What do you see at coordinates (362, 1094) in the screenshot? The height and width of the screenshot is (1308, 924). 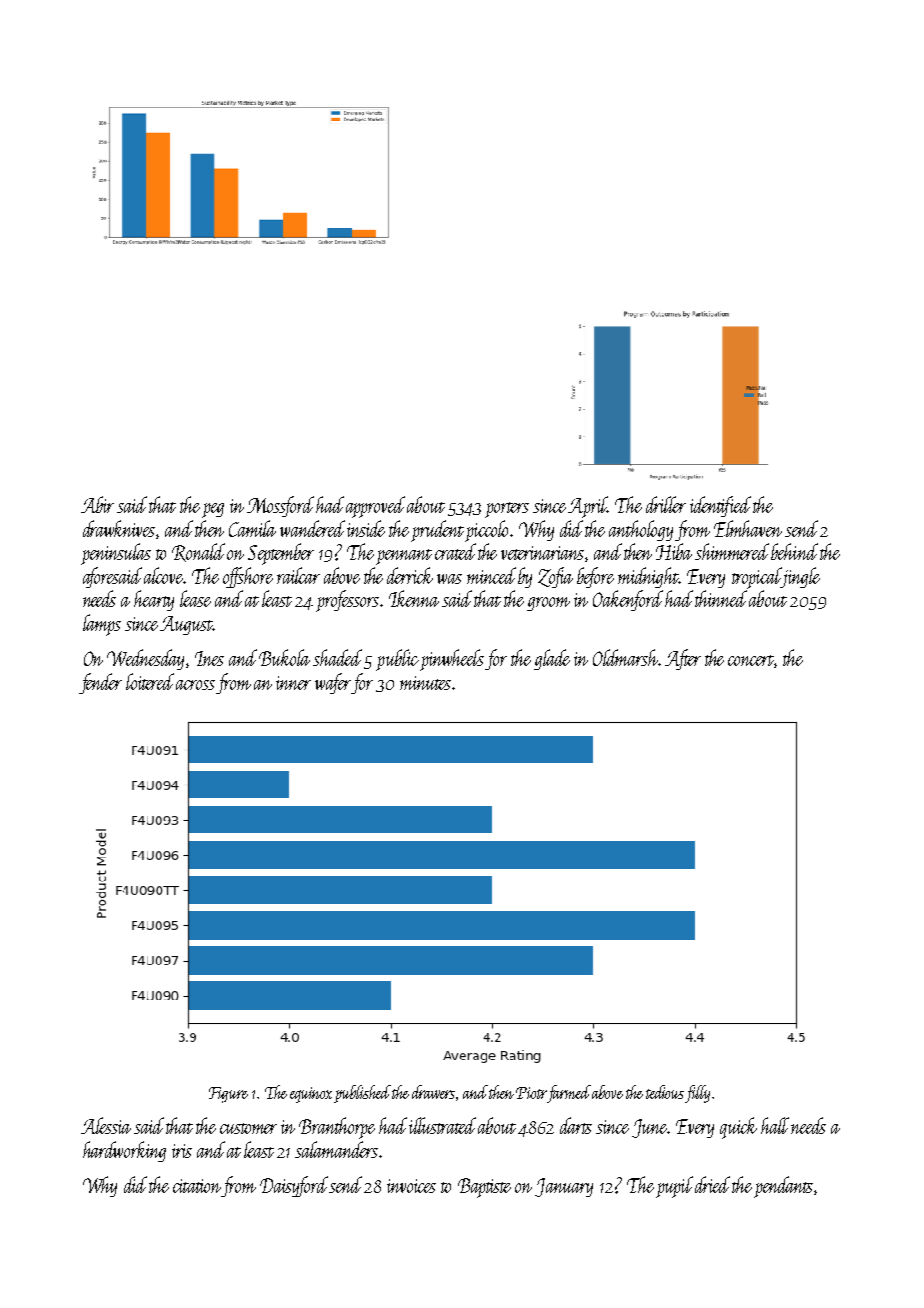 I see `published` at bounding box center [362, 1094].
